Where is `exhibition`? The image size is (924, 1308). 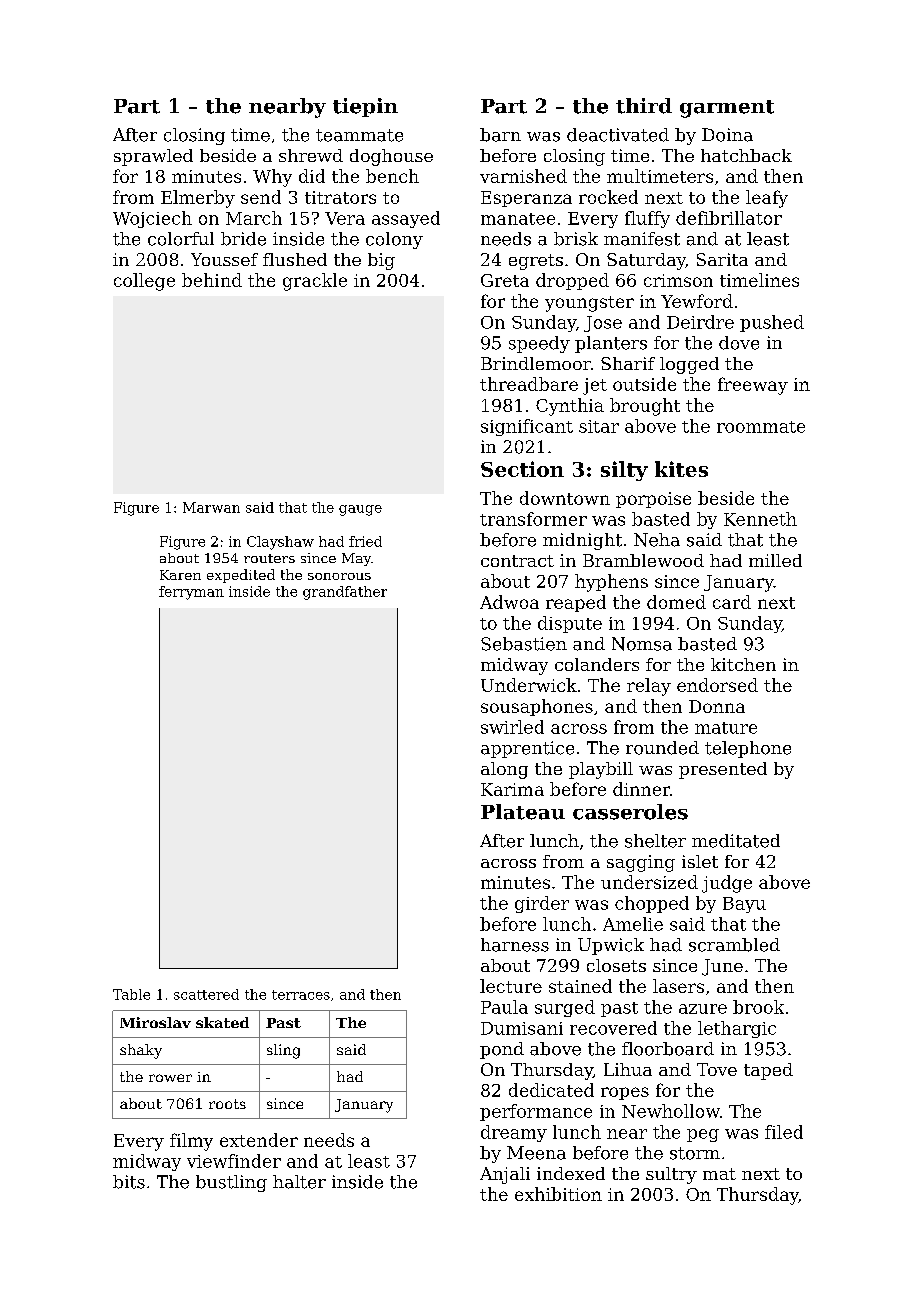 exhibition is located at coordinates (558, 1194).
